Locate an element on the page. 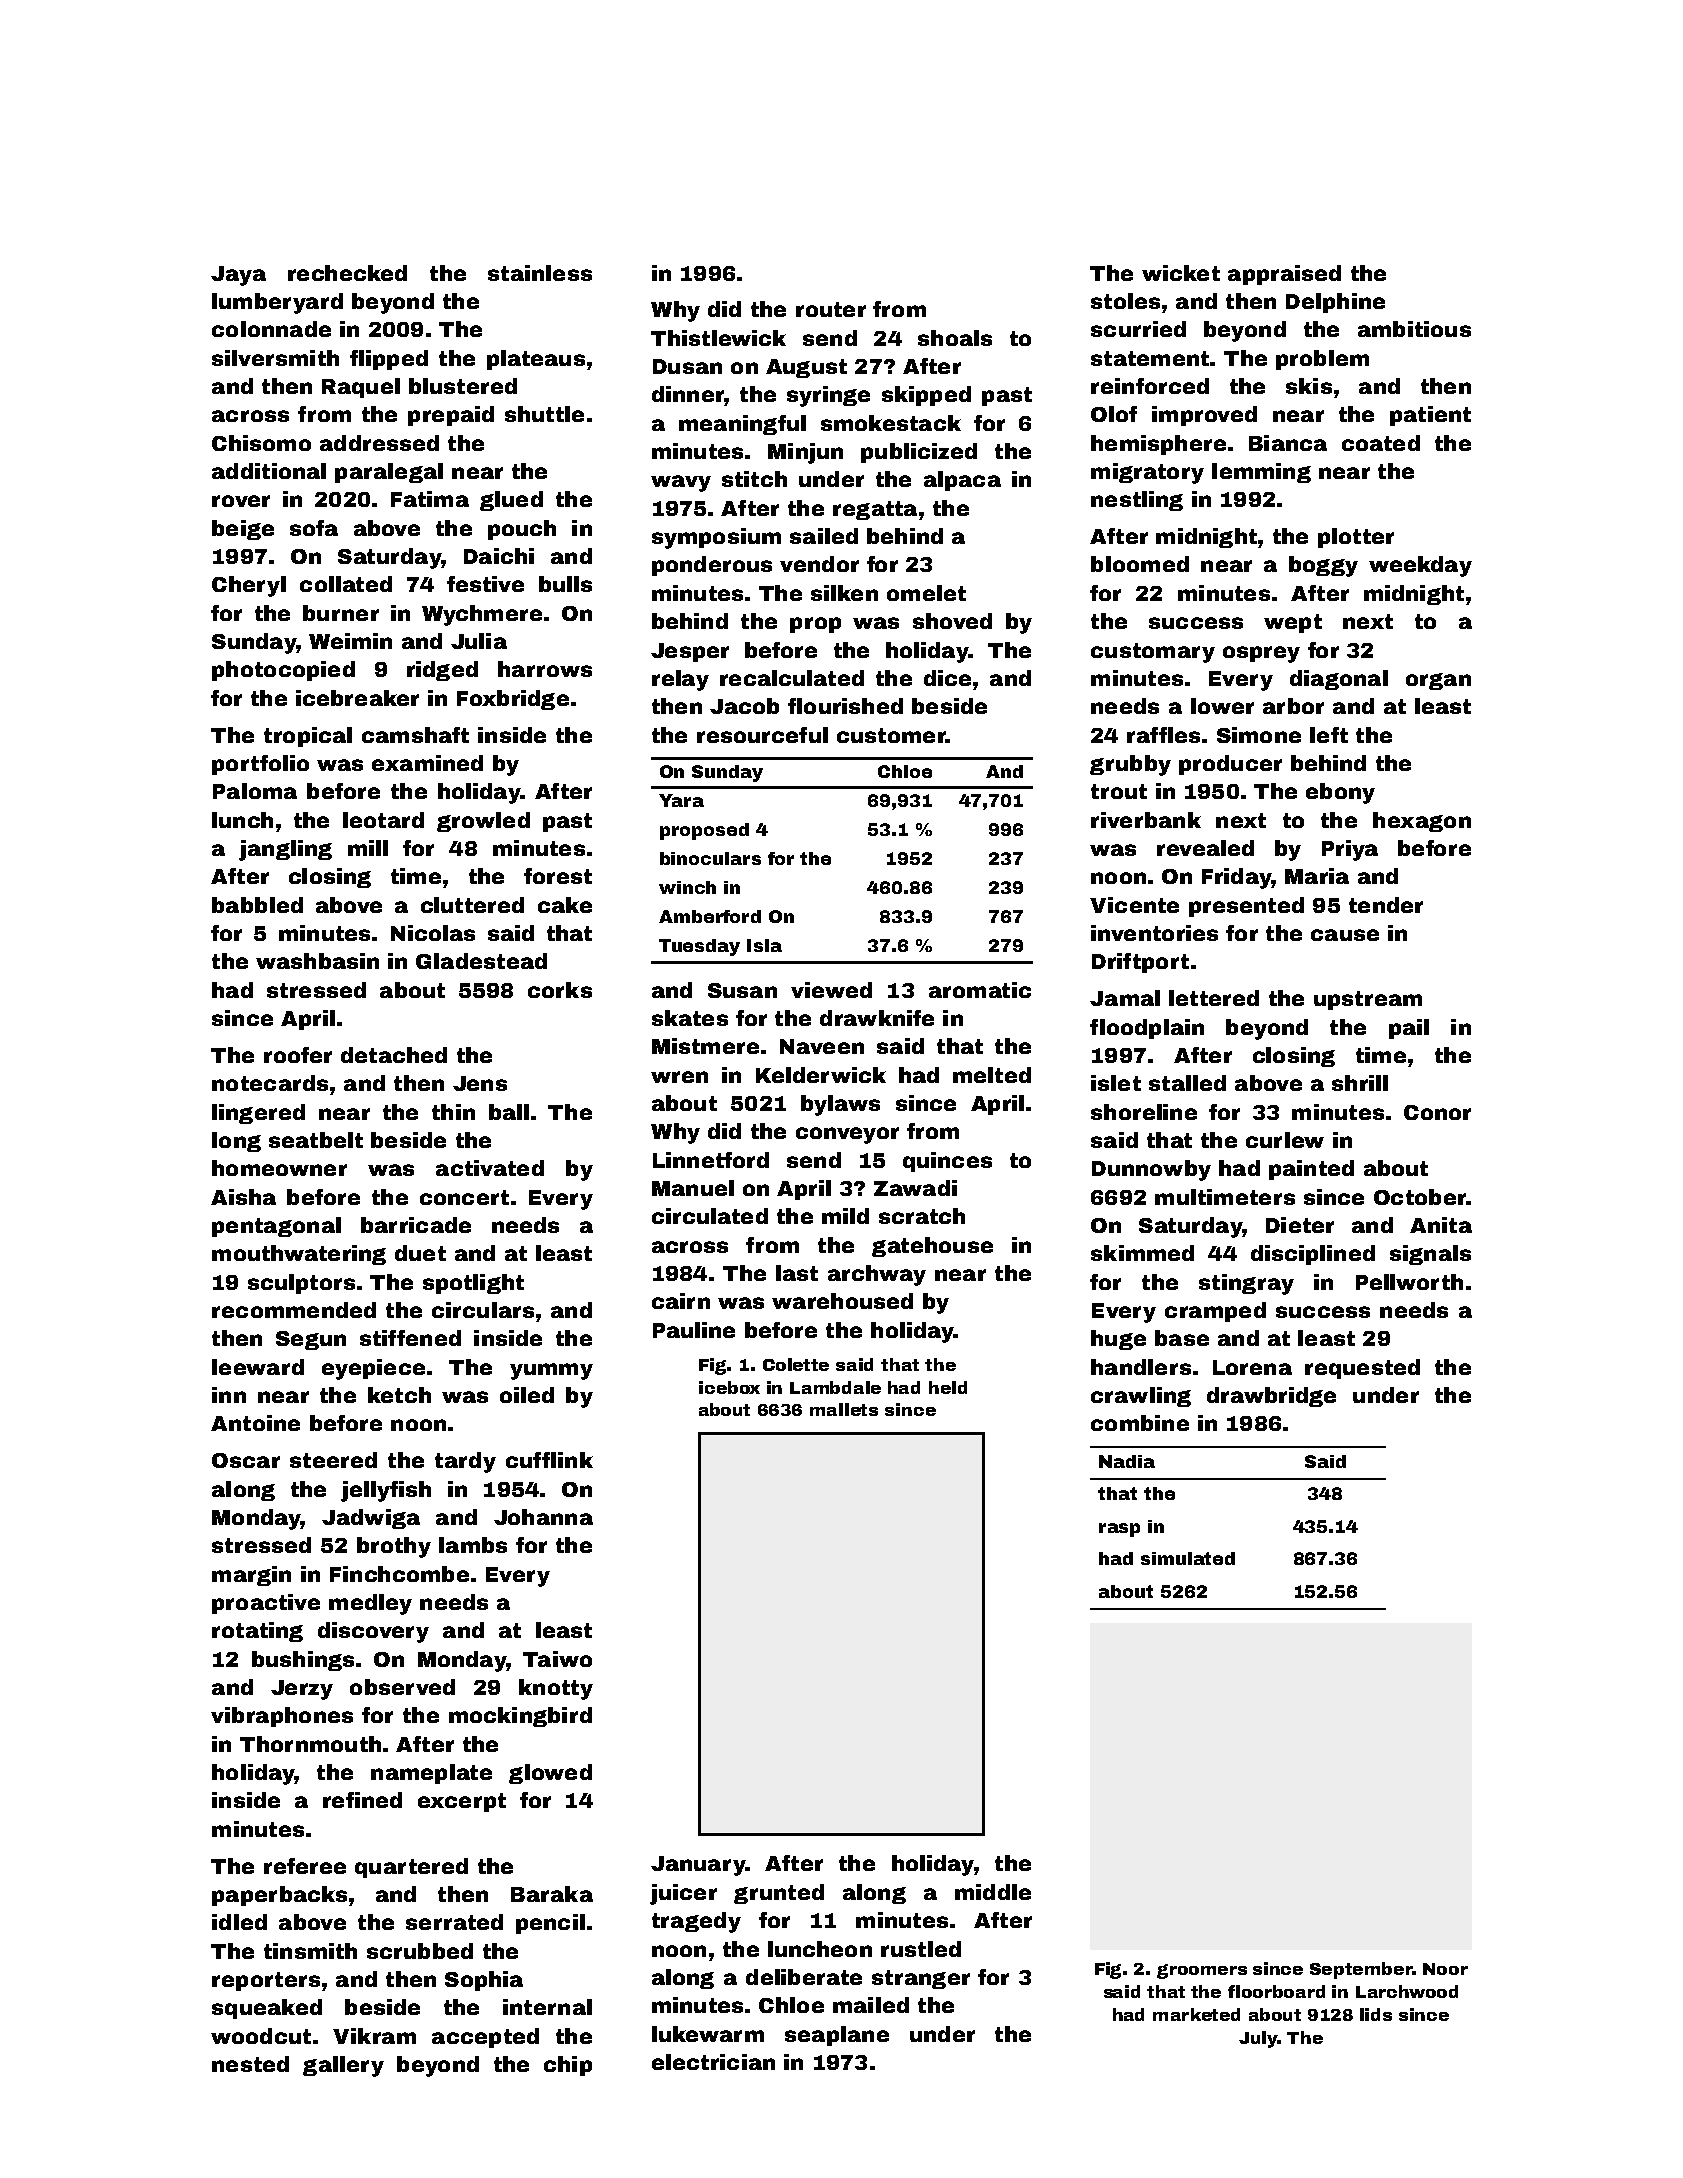 The width and height of the document is (1683, 2178). rasp is located at coordinates (1119, 1530).
